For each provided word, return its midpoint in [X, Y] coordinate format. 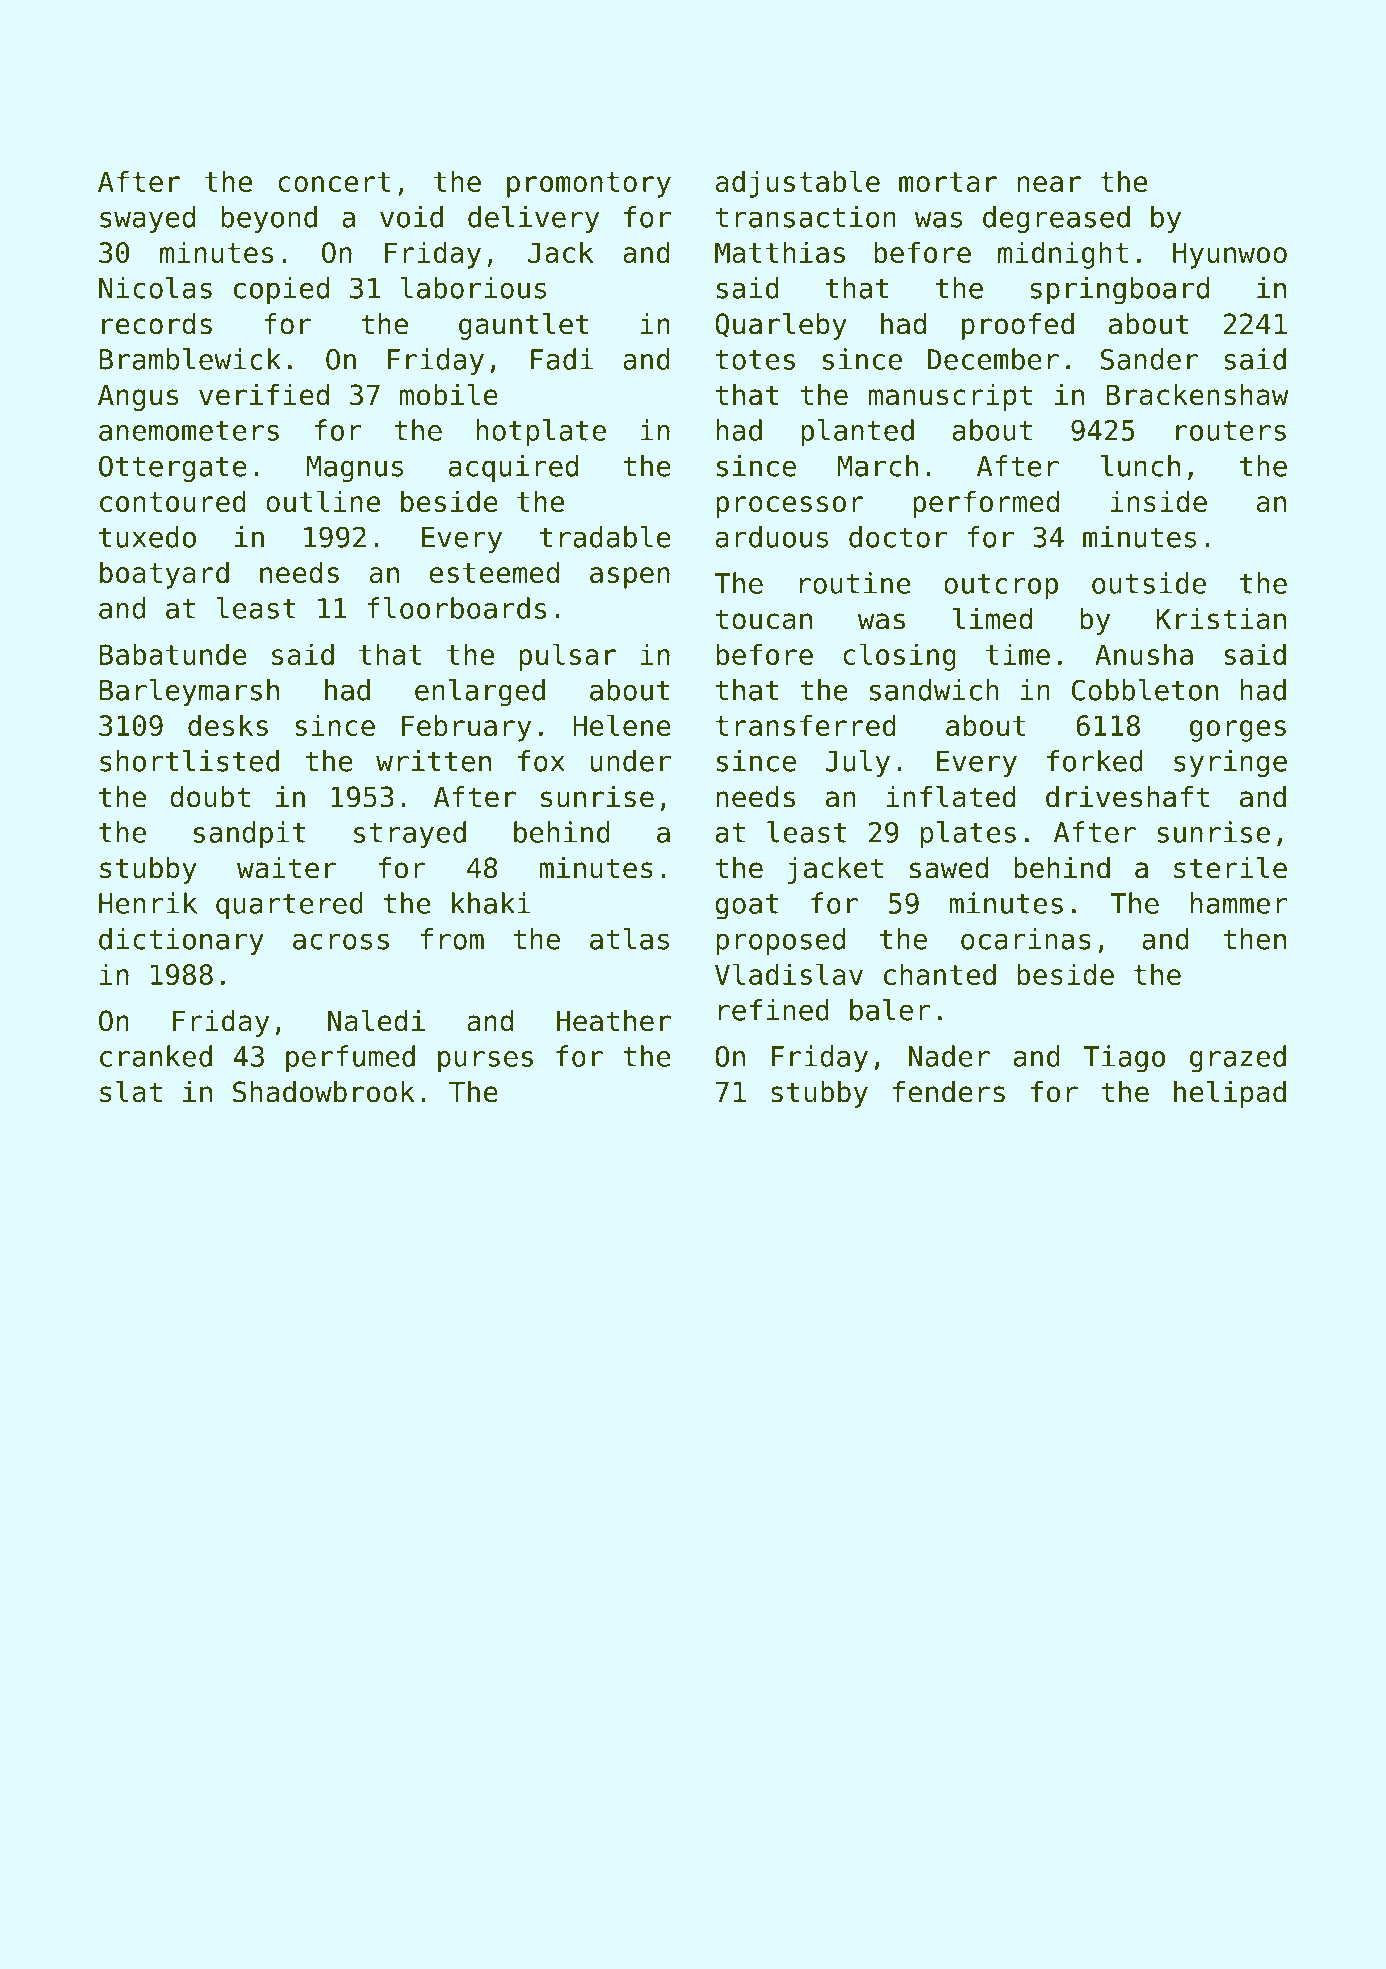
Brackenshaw [1197, 395]
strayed [410, 835]
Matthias [780, 252]
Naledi [376, 1020]
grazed [1238, 1059]
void [411, 217]
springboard [1119, 290]
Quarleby [781, 326]
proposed [780, 941]
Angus [138, 397]
